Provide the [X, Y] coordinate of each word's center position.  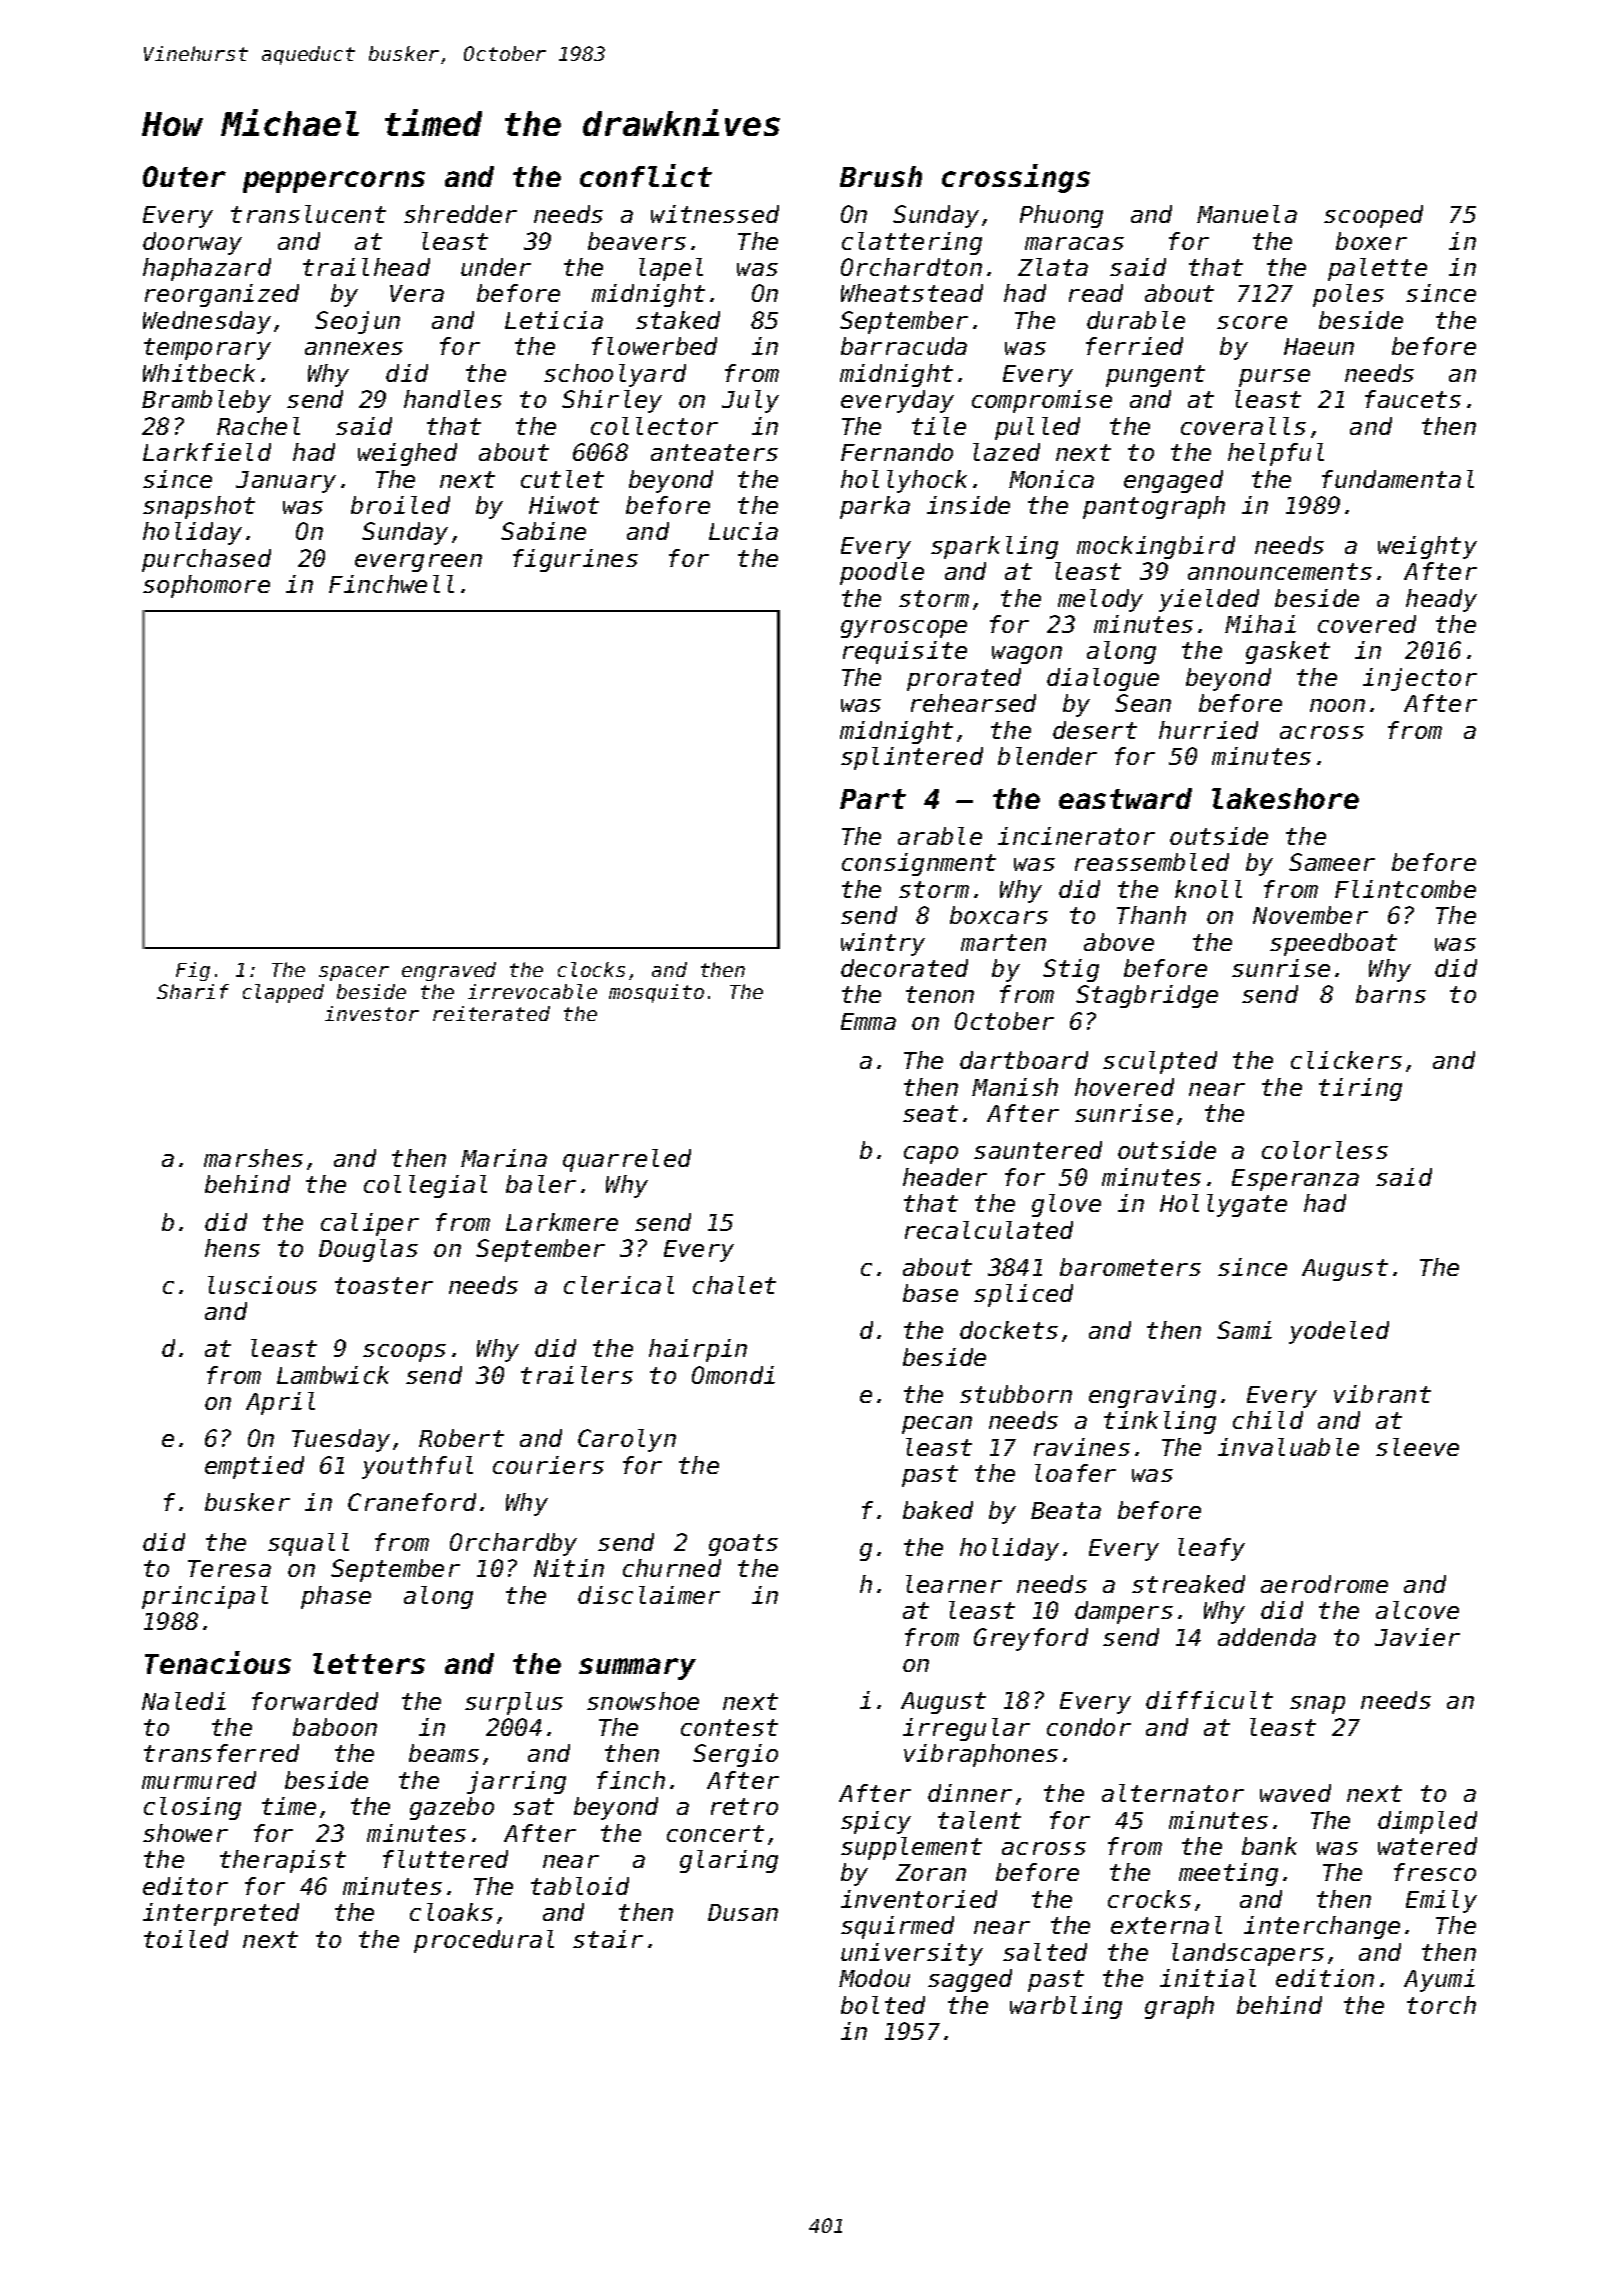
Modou [874, 1978]
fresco [1435, 1872]
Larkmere [562, 1222]
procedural [484, 1941]
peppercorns [334, 182]
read [1096, 293]
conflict [646, 175]
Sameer [1332, 862]
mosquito [656, 993]
